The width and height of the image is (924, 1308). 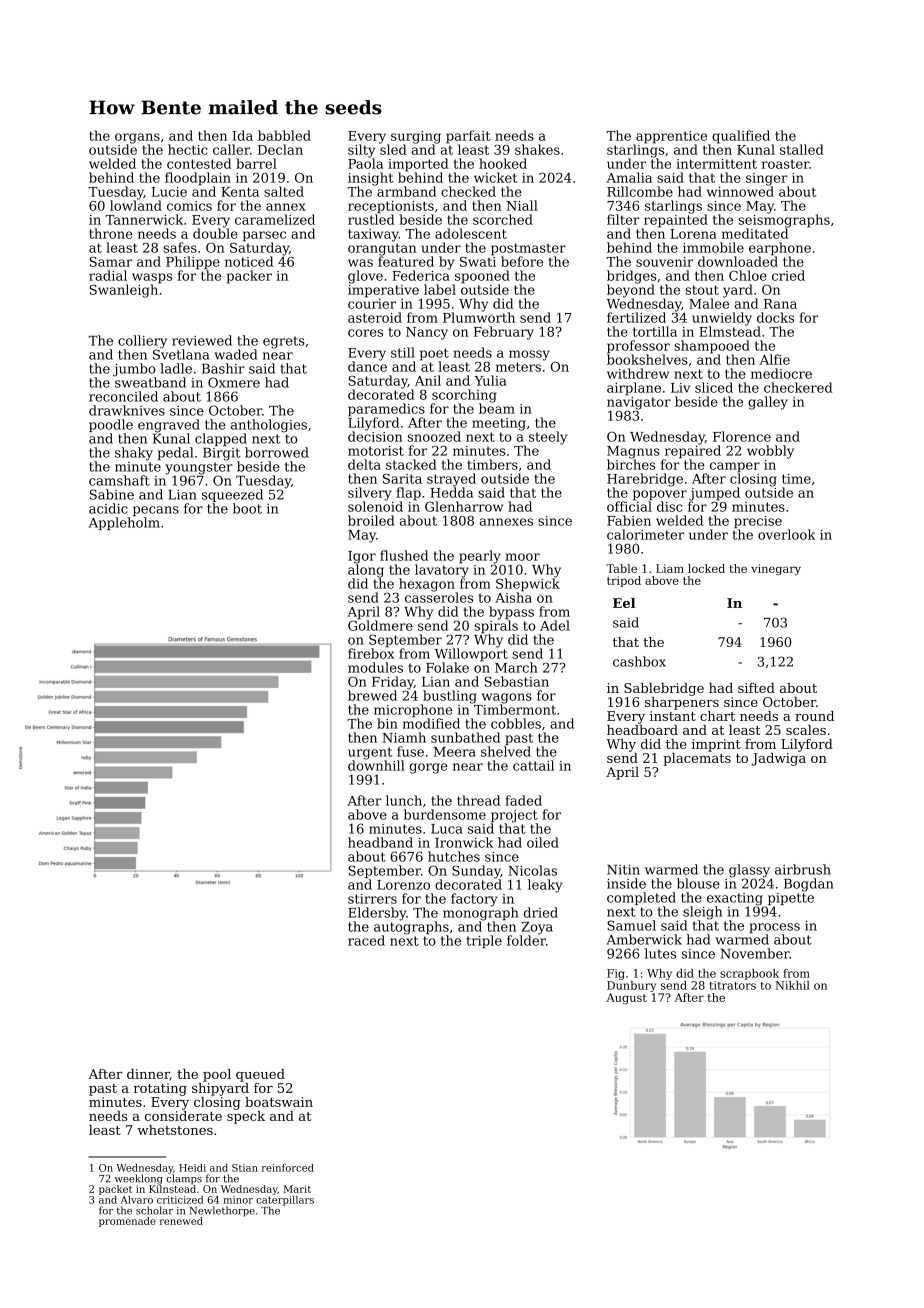 I want to click on pecans, so click(x=156, y=511).
